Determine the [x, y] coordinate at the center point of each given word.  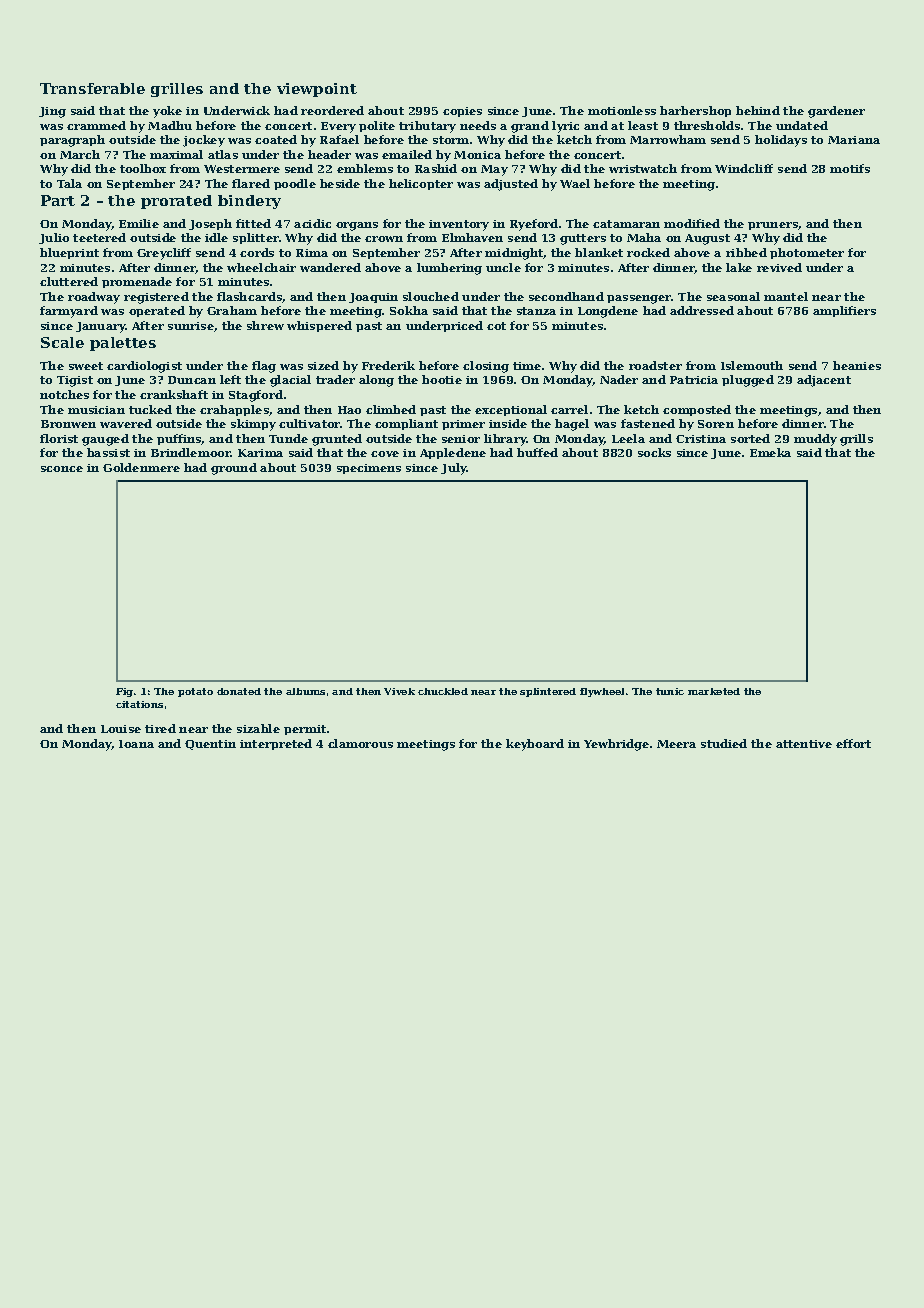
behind [758, 110]
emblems [365, 168]
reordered [332, 110]
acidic [312, 223]
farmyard [69, 312]
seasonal [733, 296]
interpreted [276, 744]
